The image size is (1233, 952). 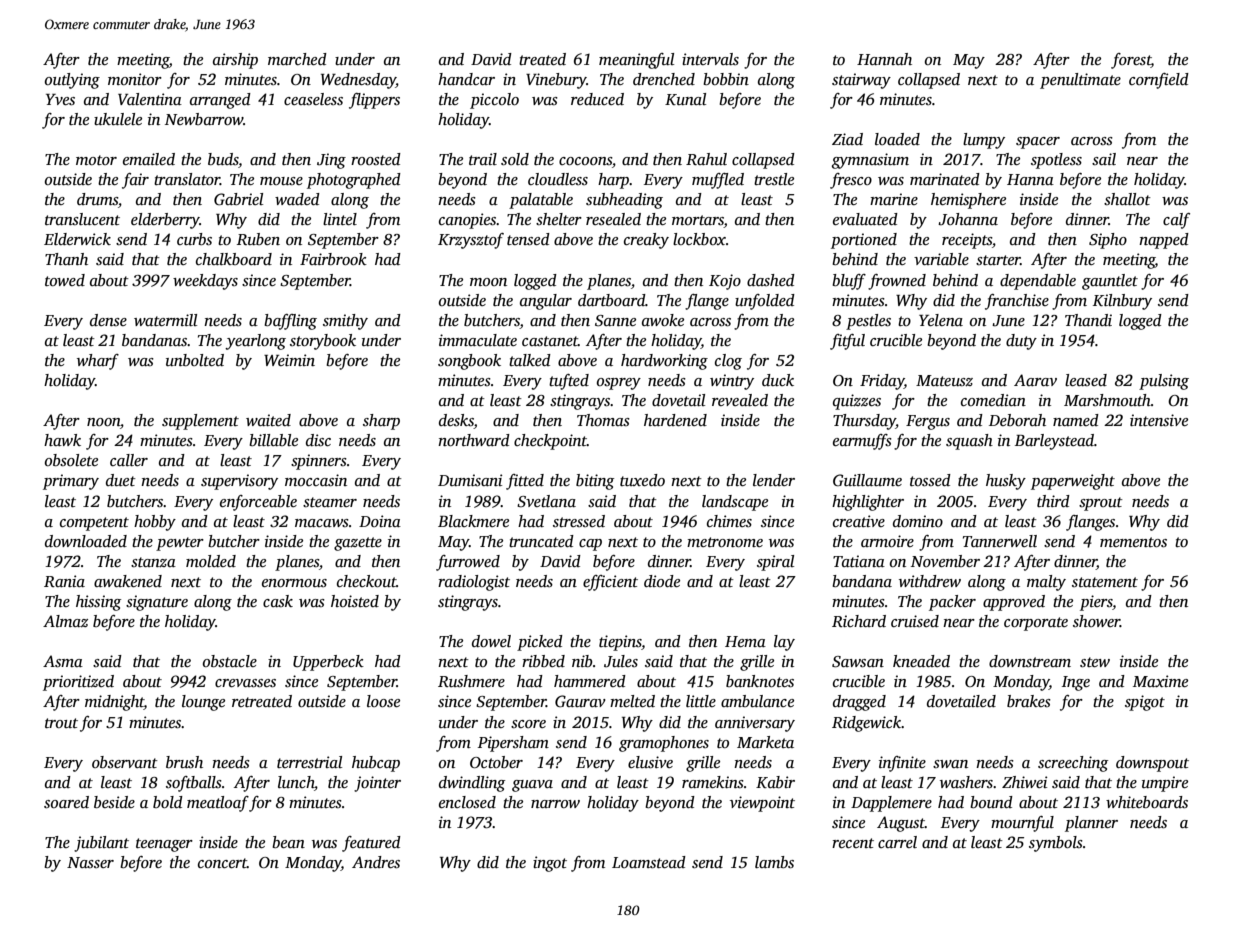 What do you see at coordinates (541, 541) in the screenshot?
I see `truncated` at bounding box center [541, 541].
